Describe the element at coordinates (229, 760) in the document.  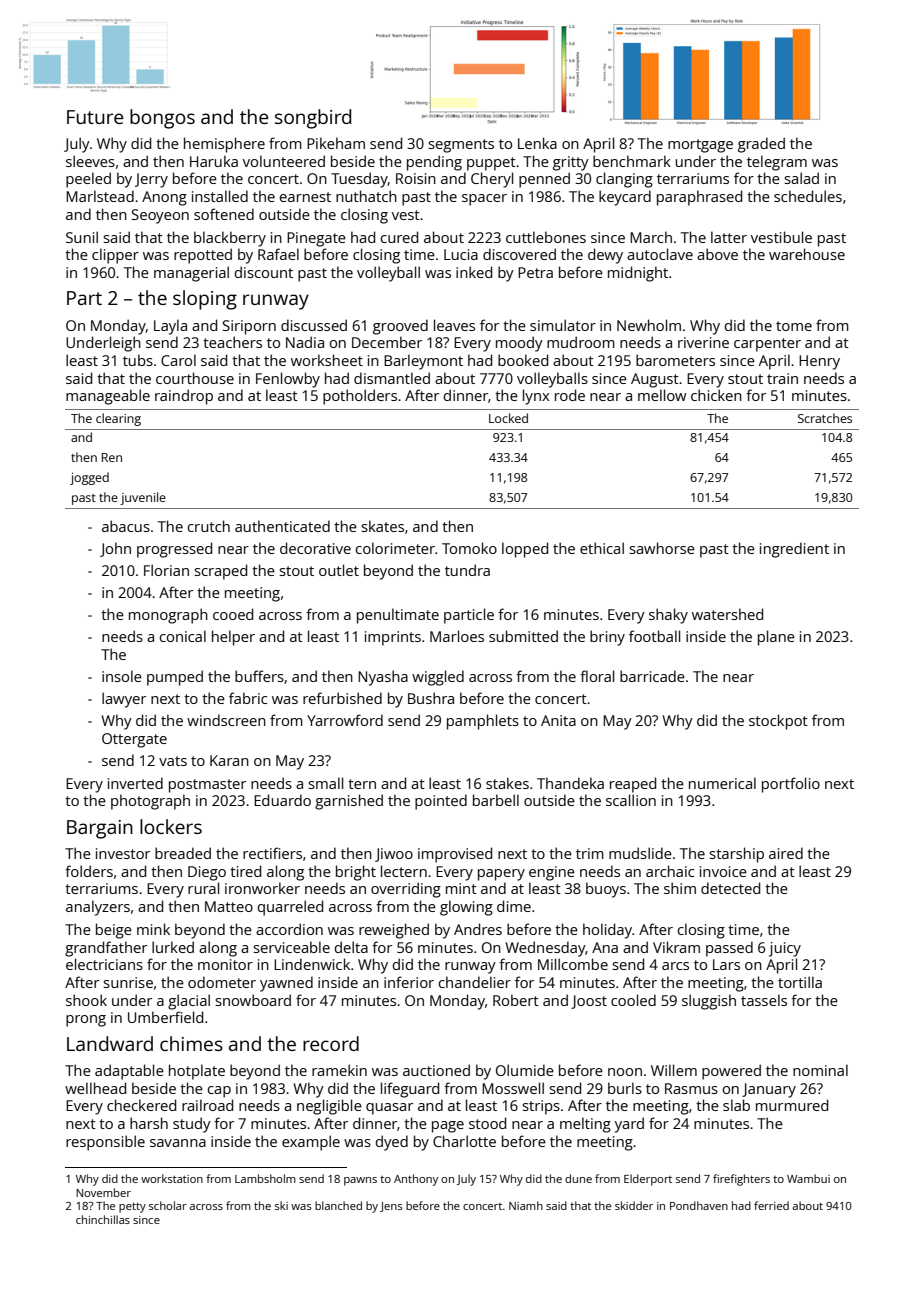
I see `Karan` at that location.
